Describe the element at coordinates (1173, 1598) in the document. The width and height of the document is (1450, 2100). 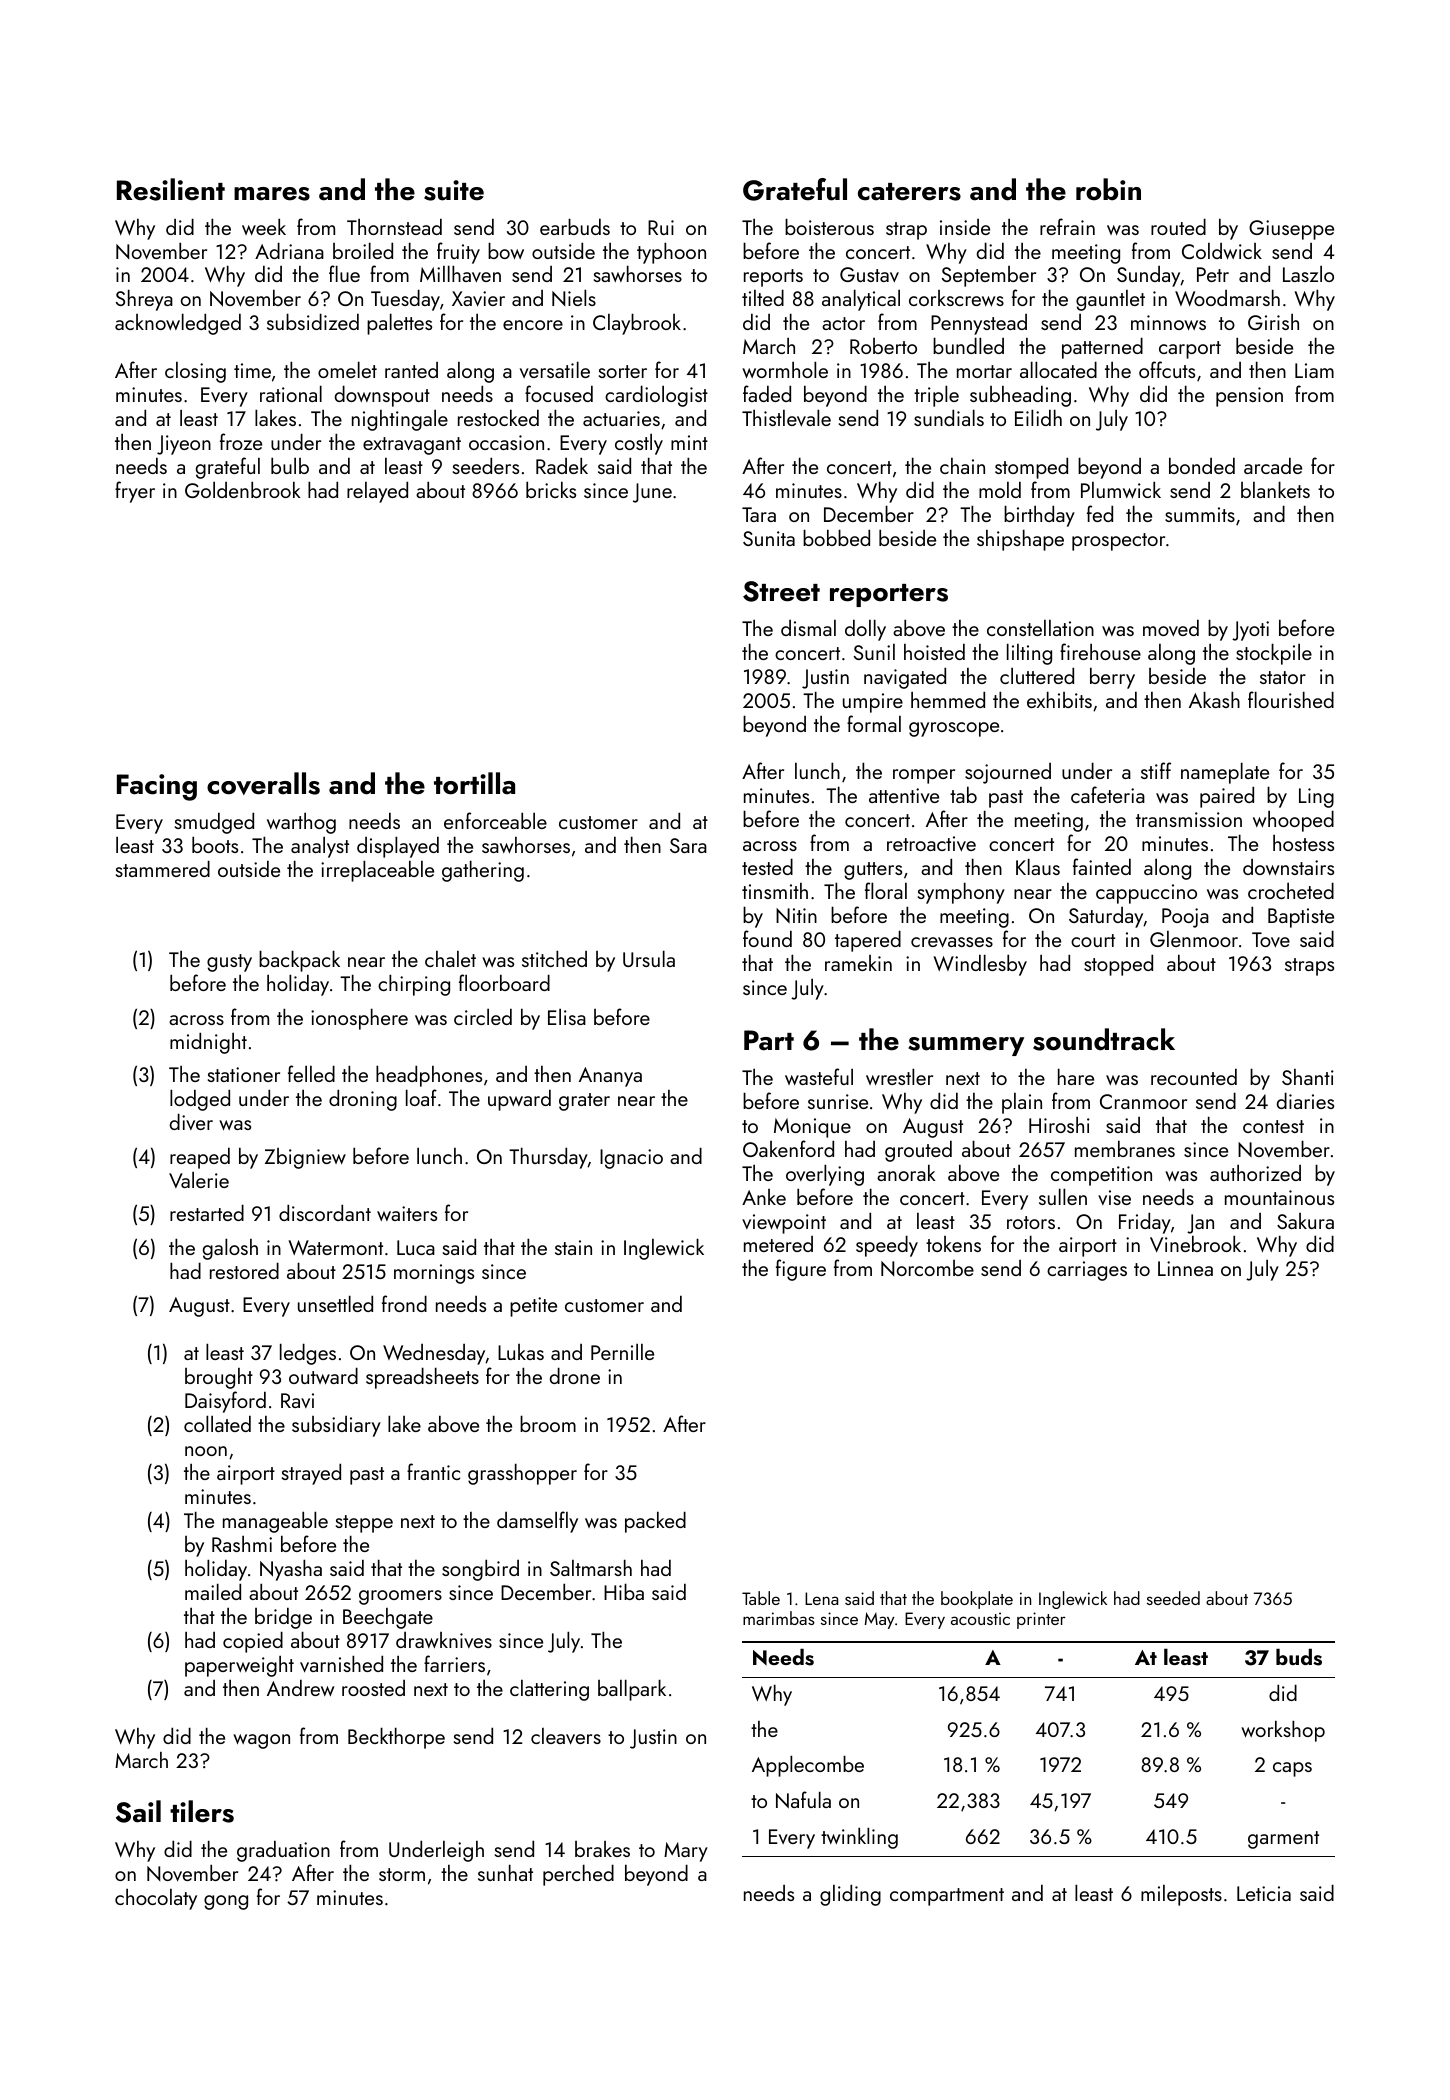
I see `seeded` at that location.
